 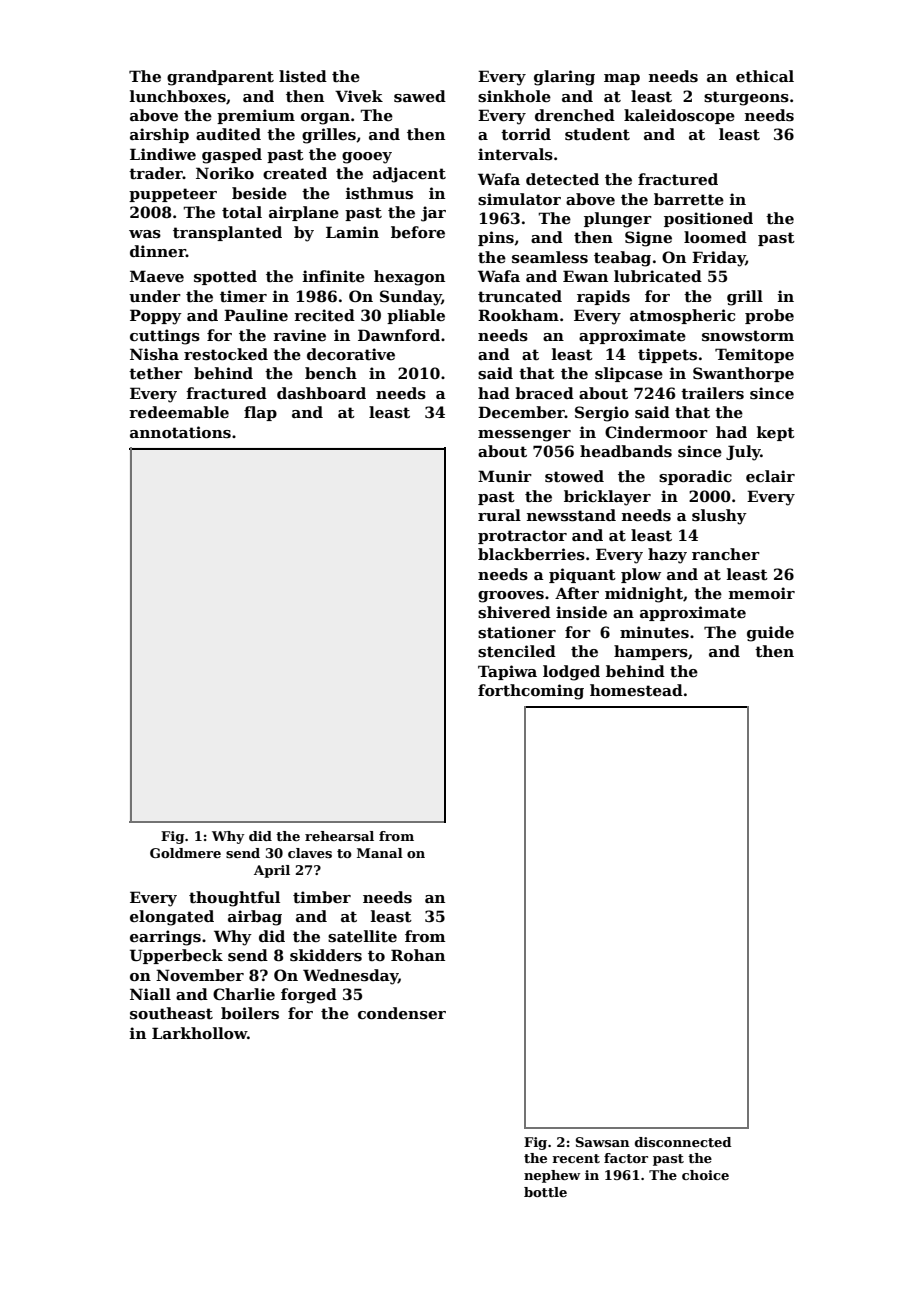 What do you see at coordinates (220, 78) in the document?
I see `grandparent` at bounding box center [220, 78].
